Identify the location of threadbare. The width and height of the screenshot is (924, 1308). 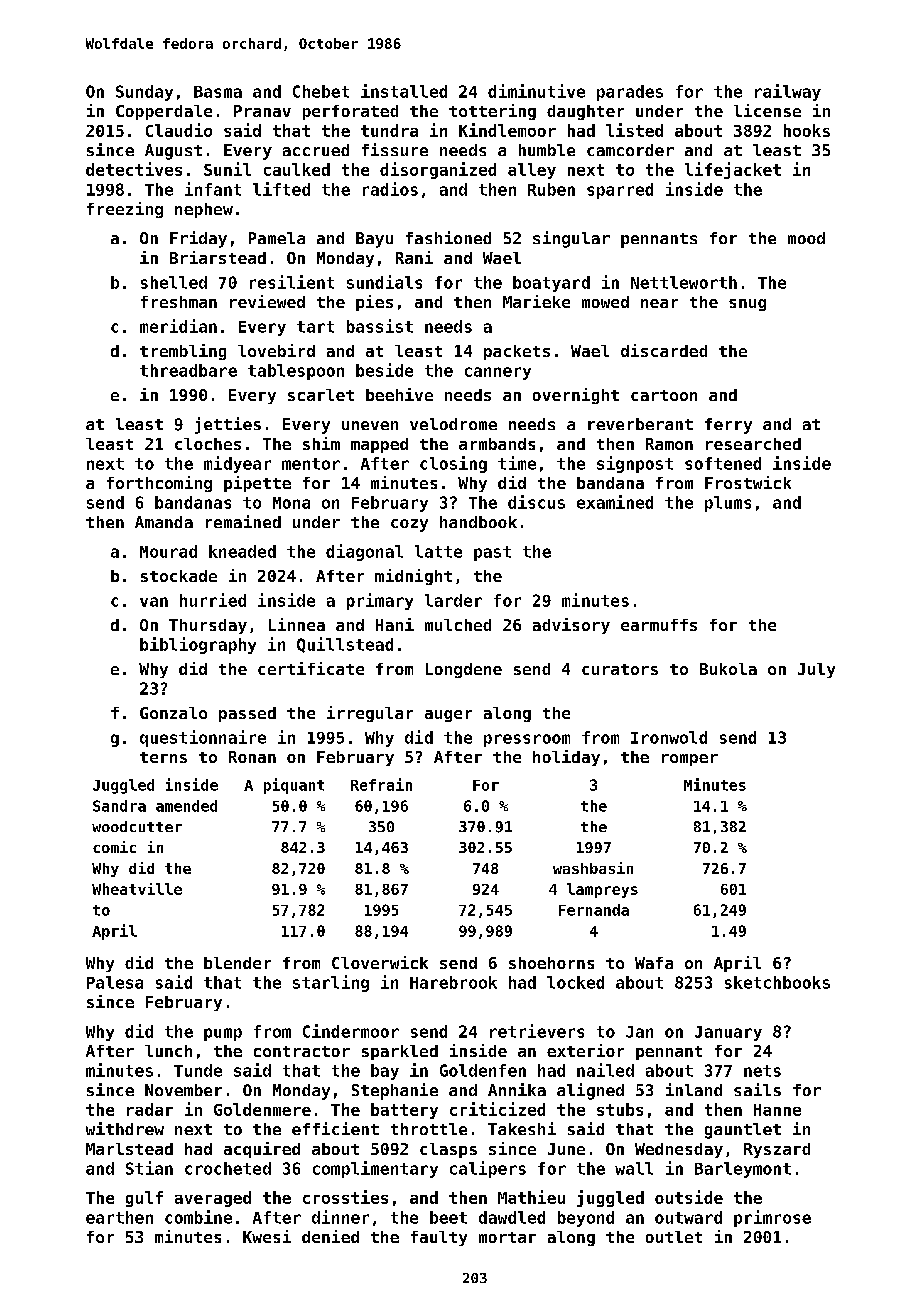
(188, 370).
